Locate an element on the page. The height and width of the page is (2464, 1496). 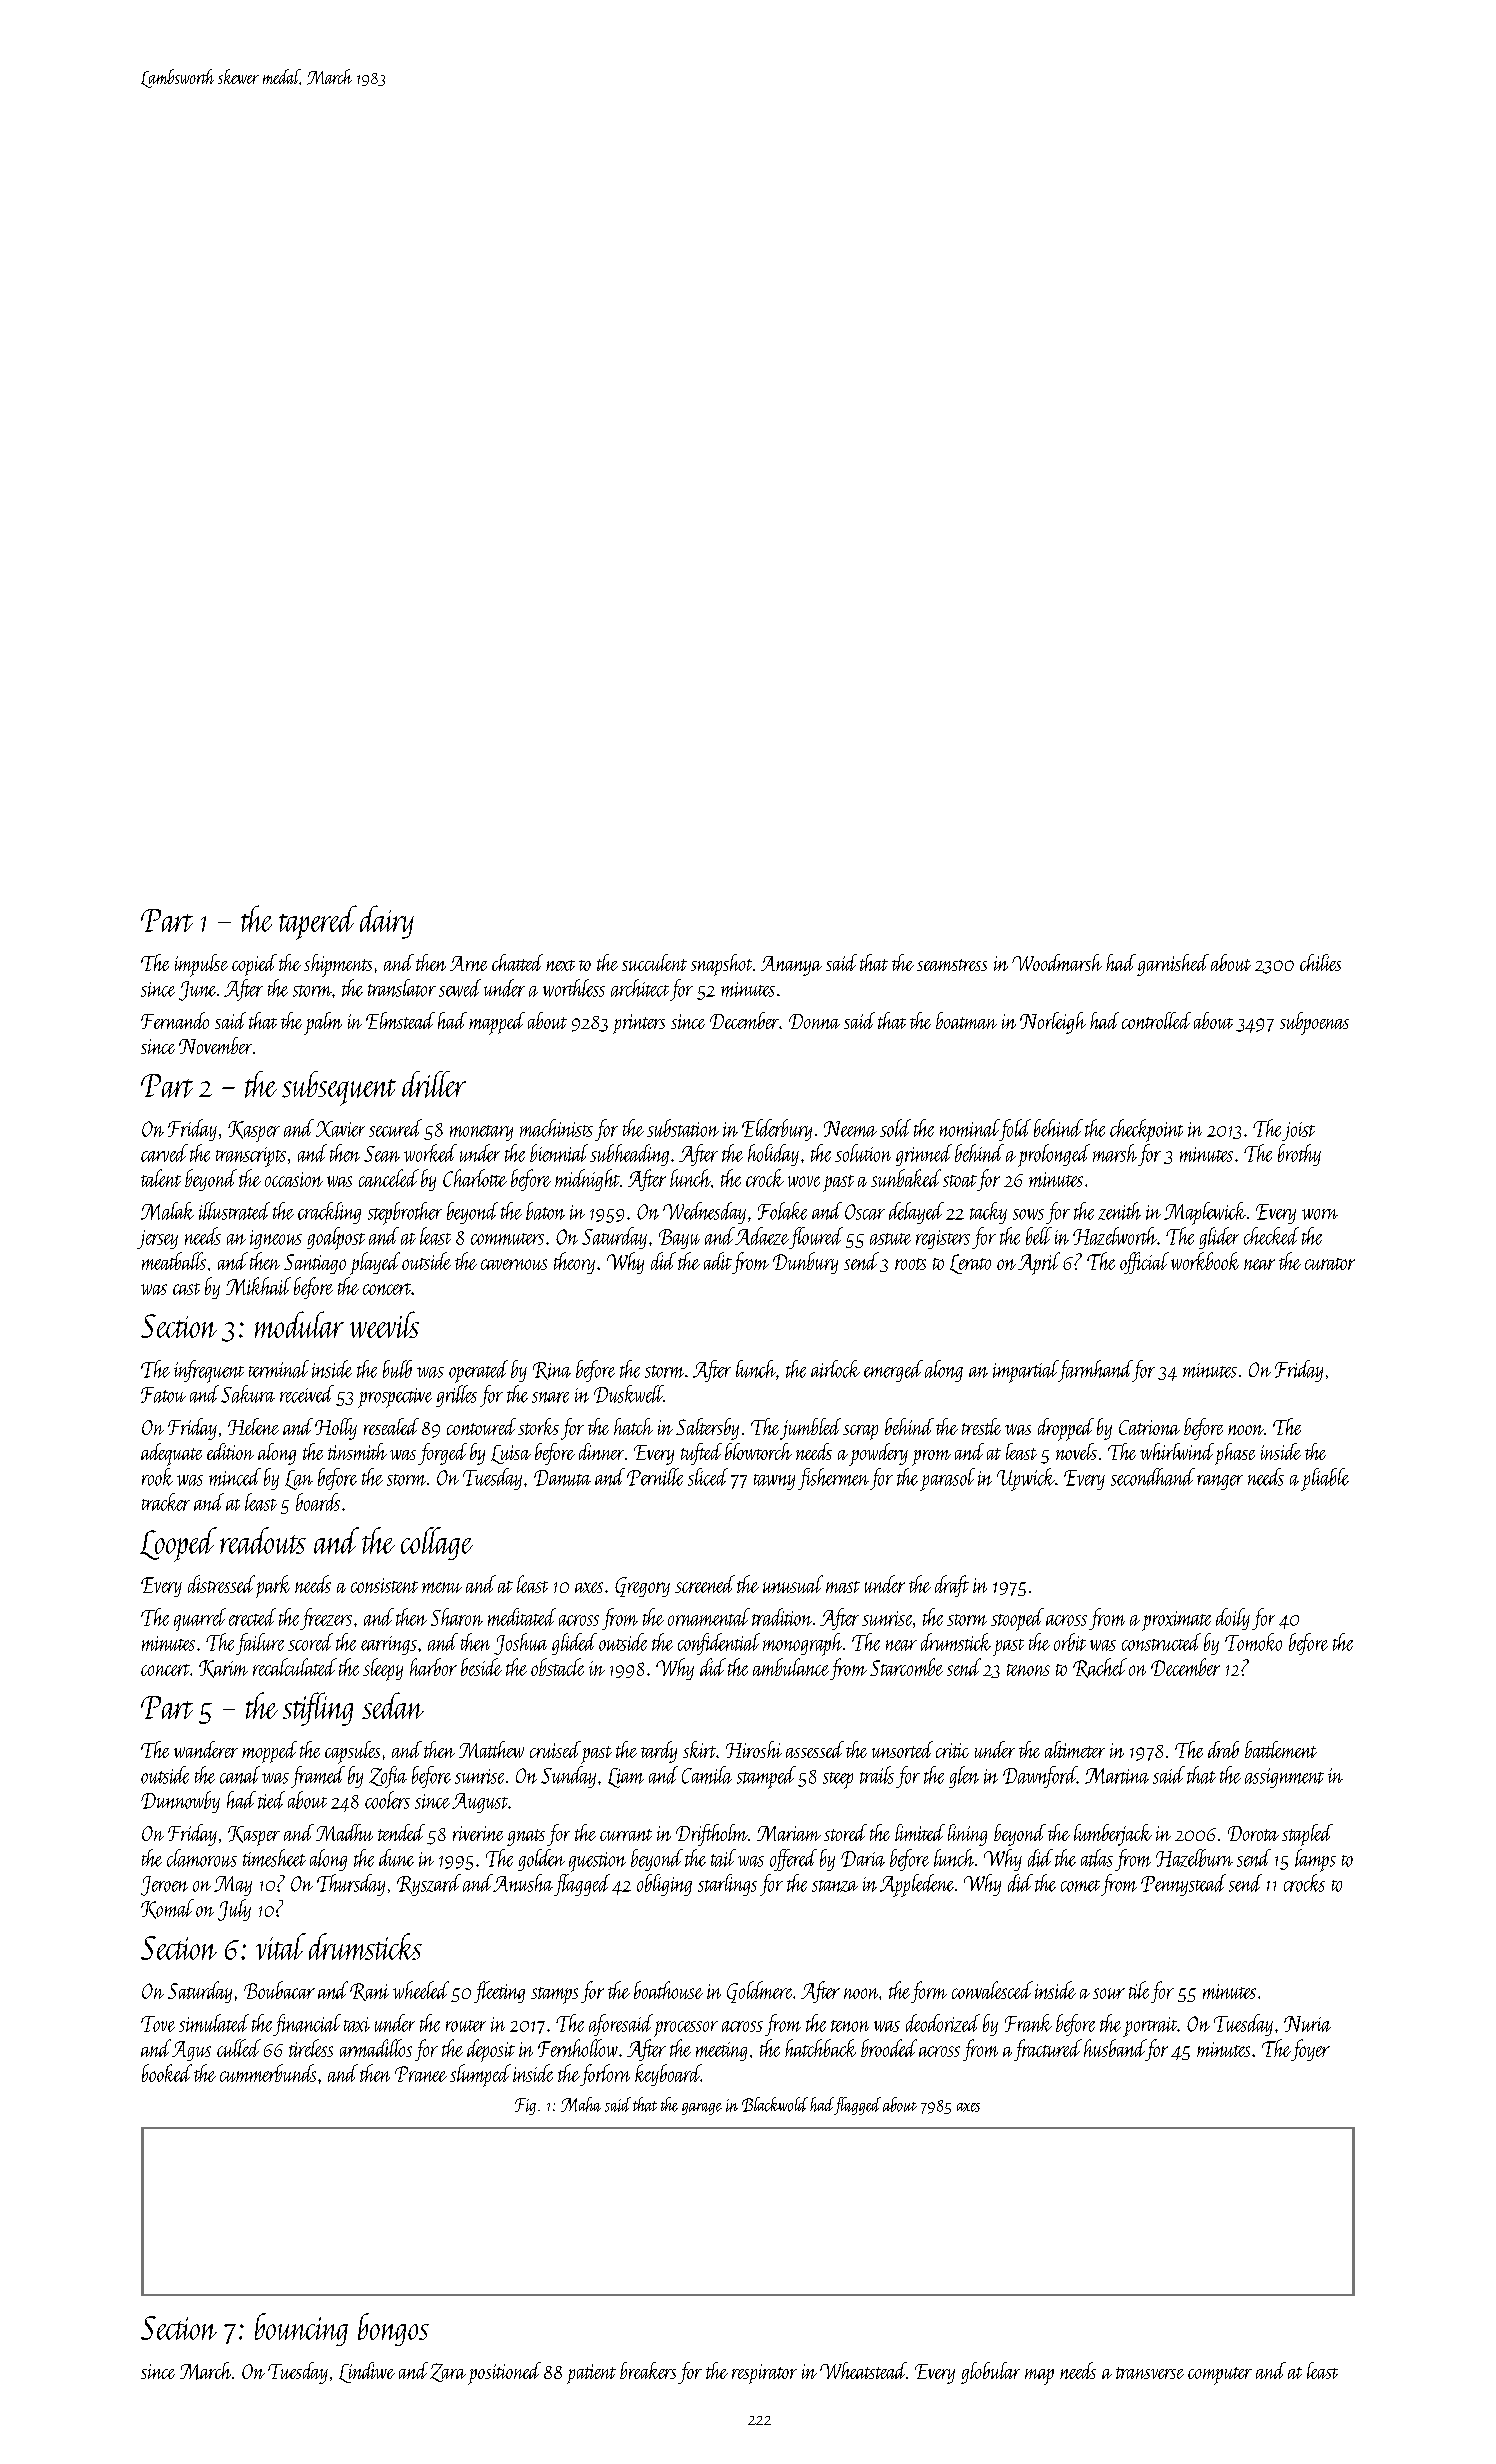
Gregory is located at coordinates (642, 1587).
